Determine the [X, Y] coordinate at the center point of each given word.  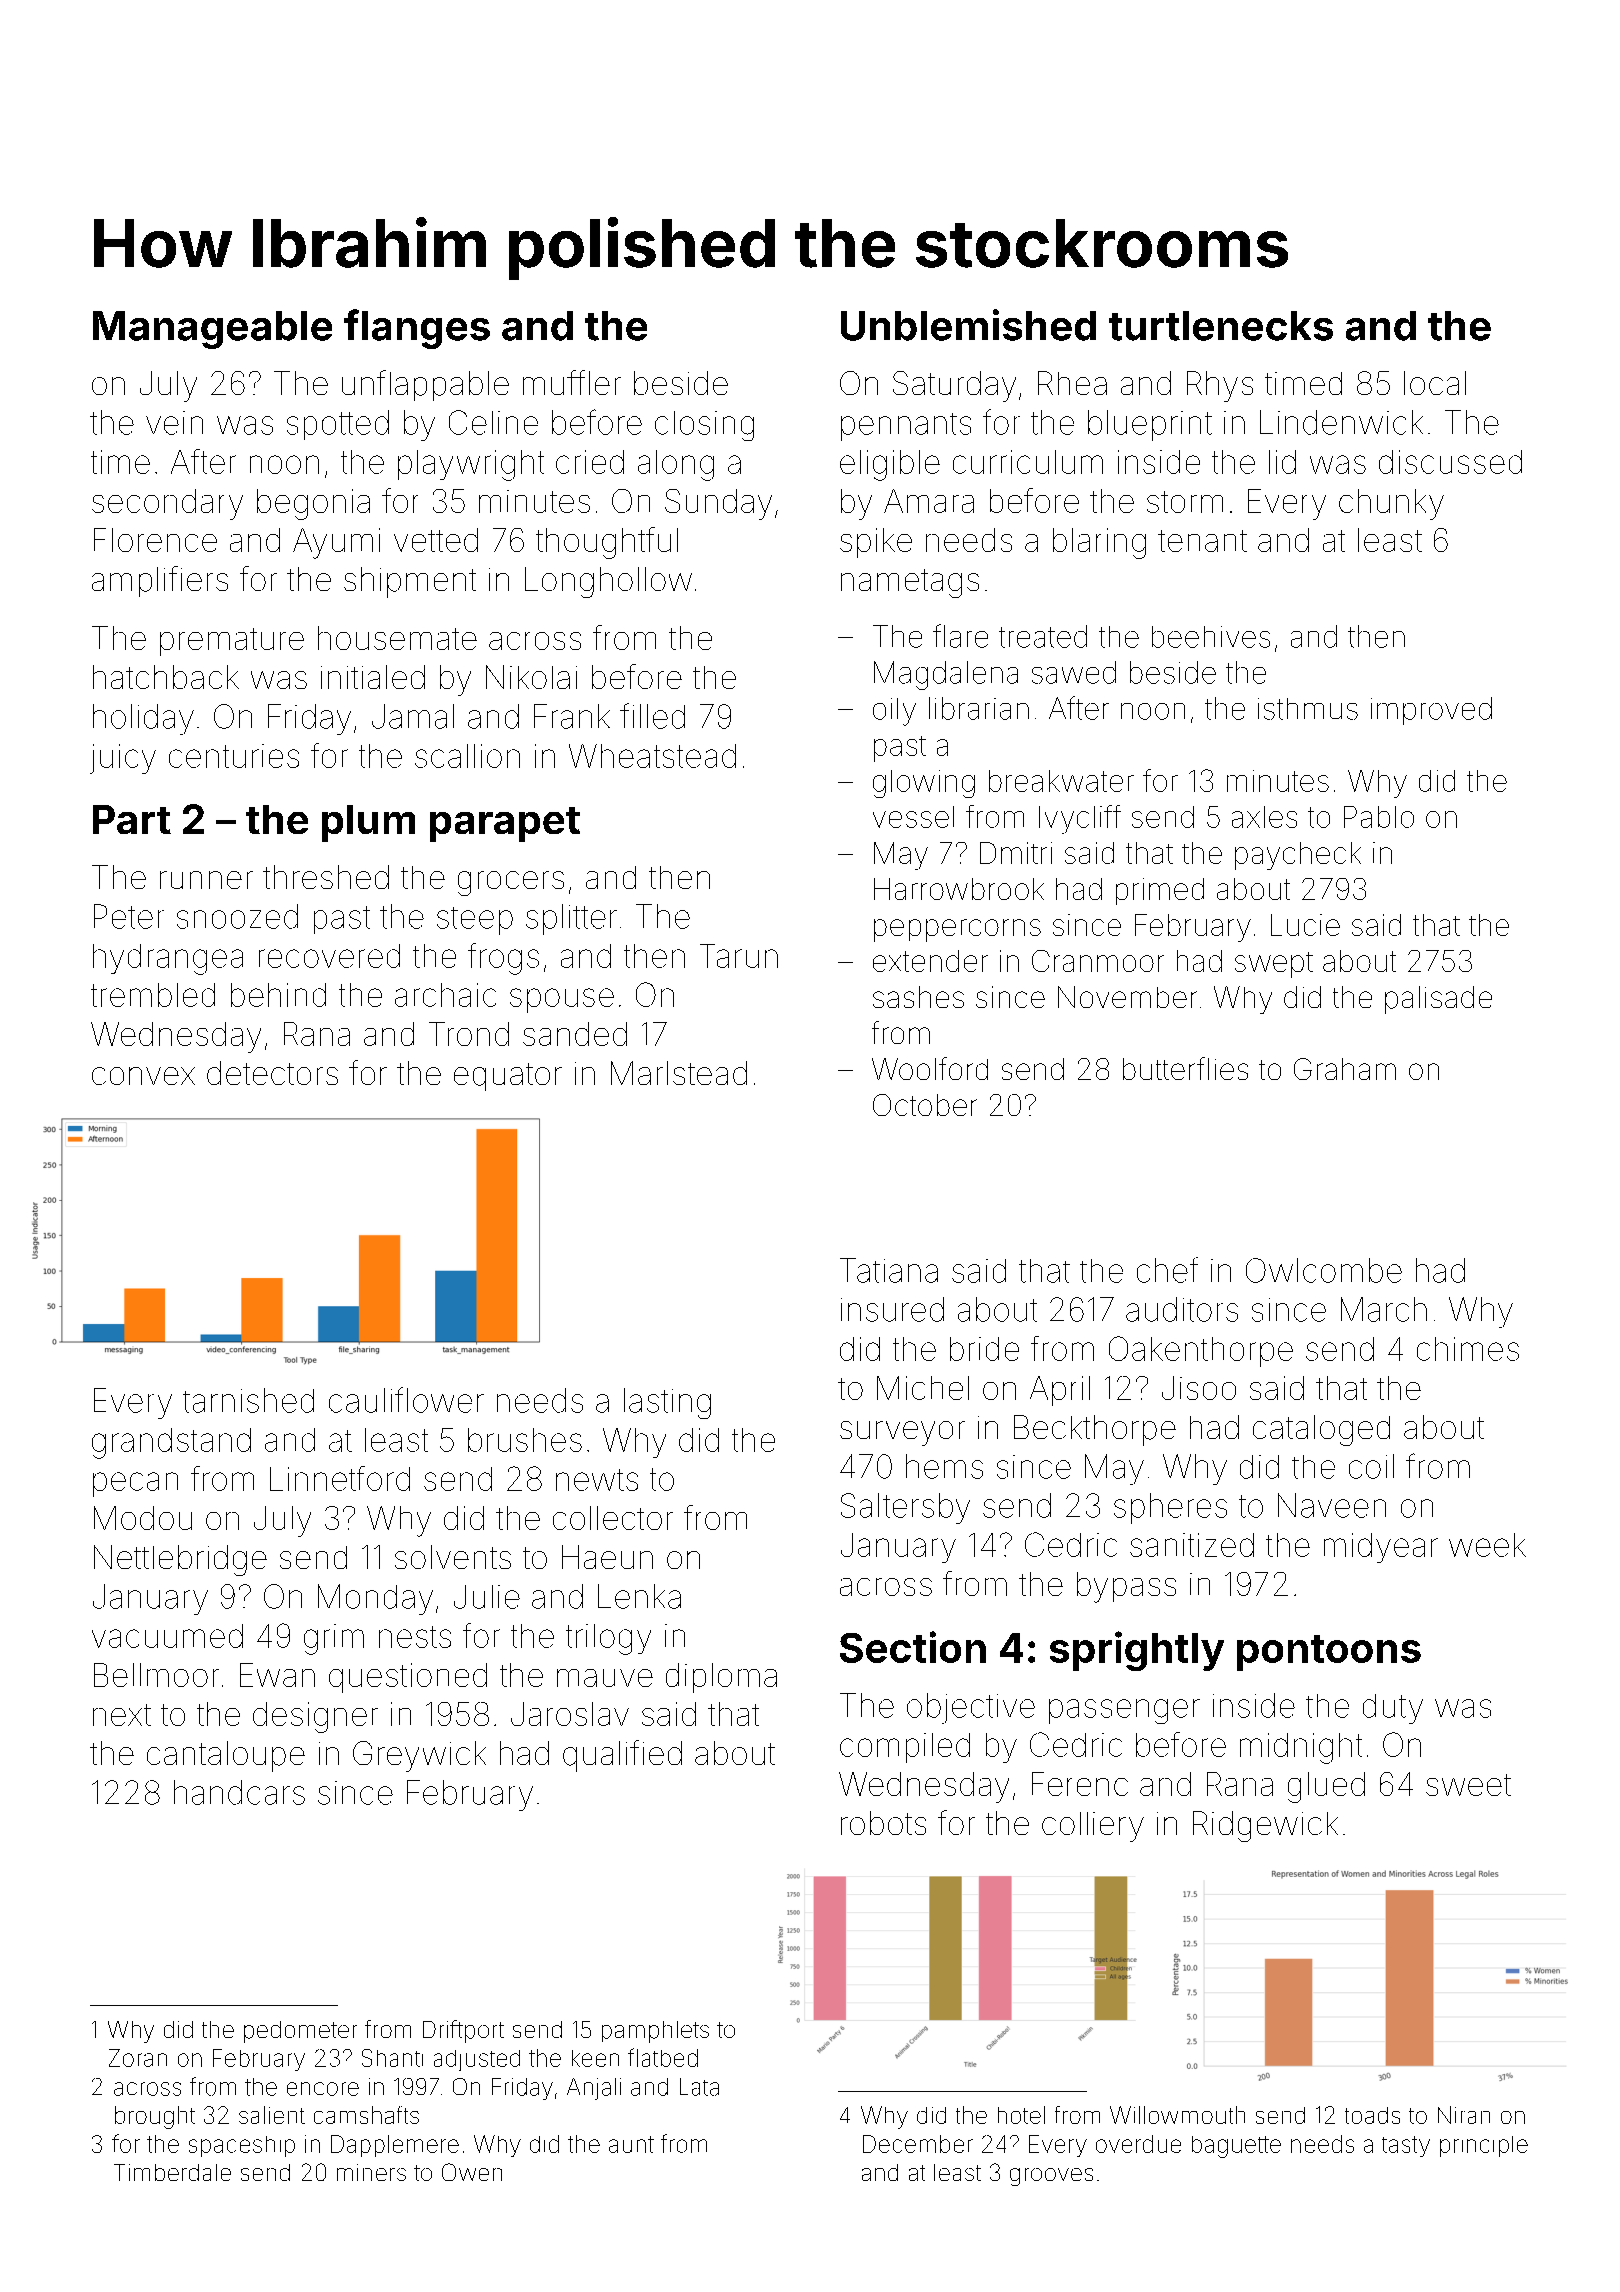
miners [371, 2172]
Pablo [1379, 817]
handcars [239, 1792]
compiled [905, 1748]
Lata [699, 2087]
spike [876, 543]
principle [1484, 2146]
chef [1167, 1270]
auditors [1182, 1309]
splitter [571, 919]
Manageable [212, 330]
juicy [123, 759]
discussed [1450, 462]
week [1487, 1545]
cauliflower [406, 1400]
